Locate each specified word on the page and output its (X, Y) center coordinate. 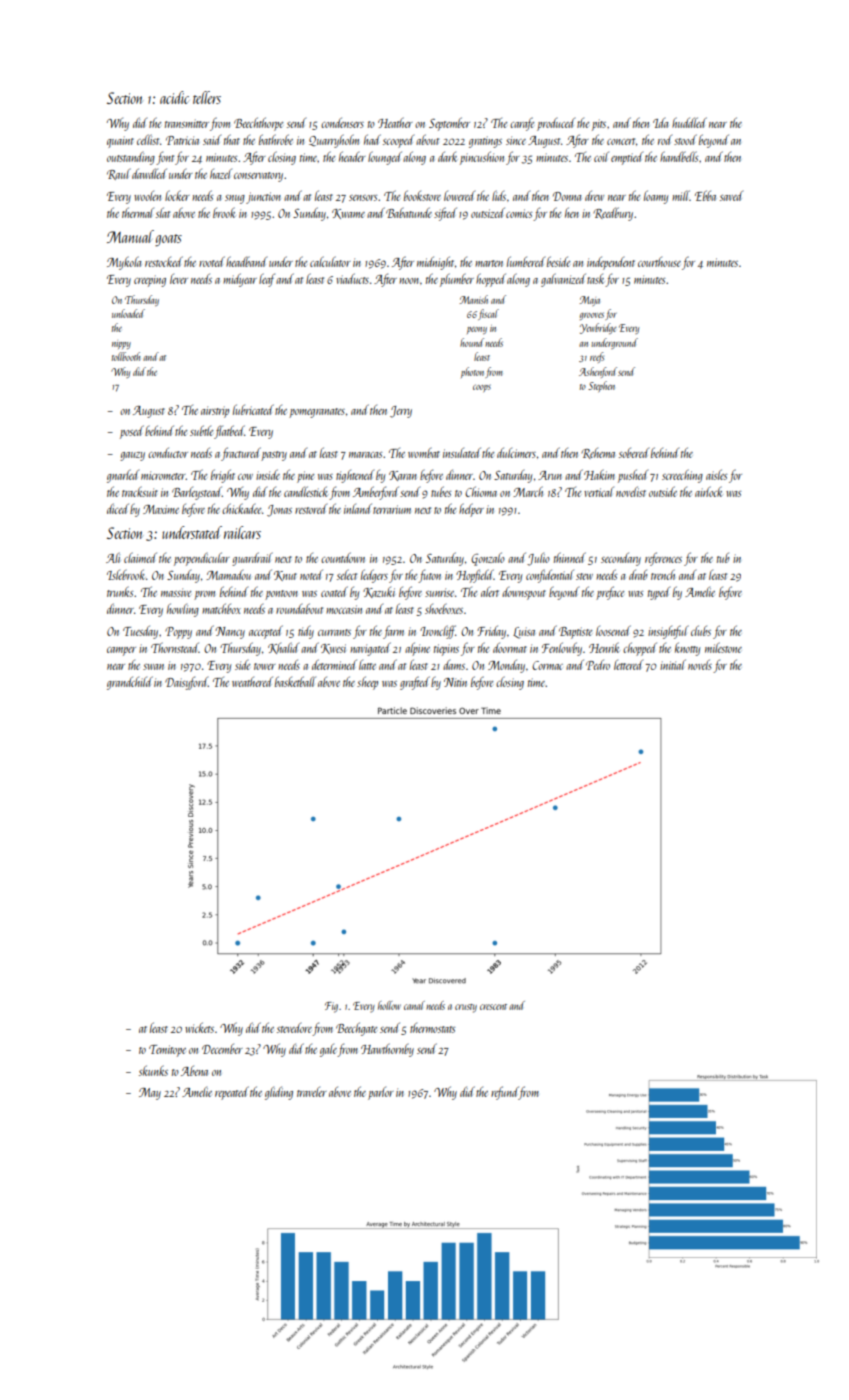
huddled (689, 122)
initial (673, 664)
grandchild (130, 683)
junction (263, 198)
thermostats (432, 1028)
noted (311, 574)
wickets (199, 1027)
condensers (342, 122)
